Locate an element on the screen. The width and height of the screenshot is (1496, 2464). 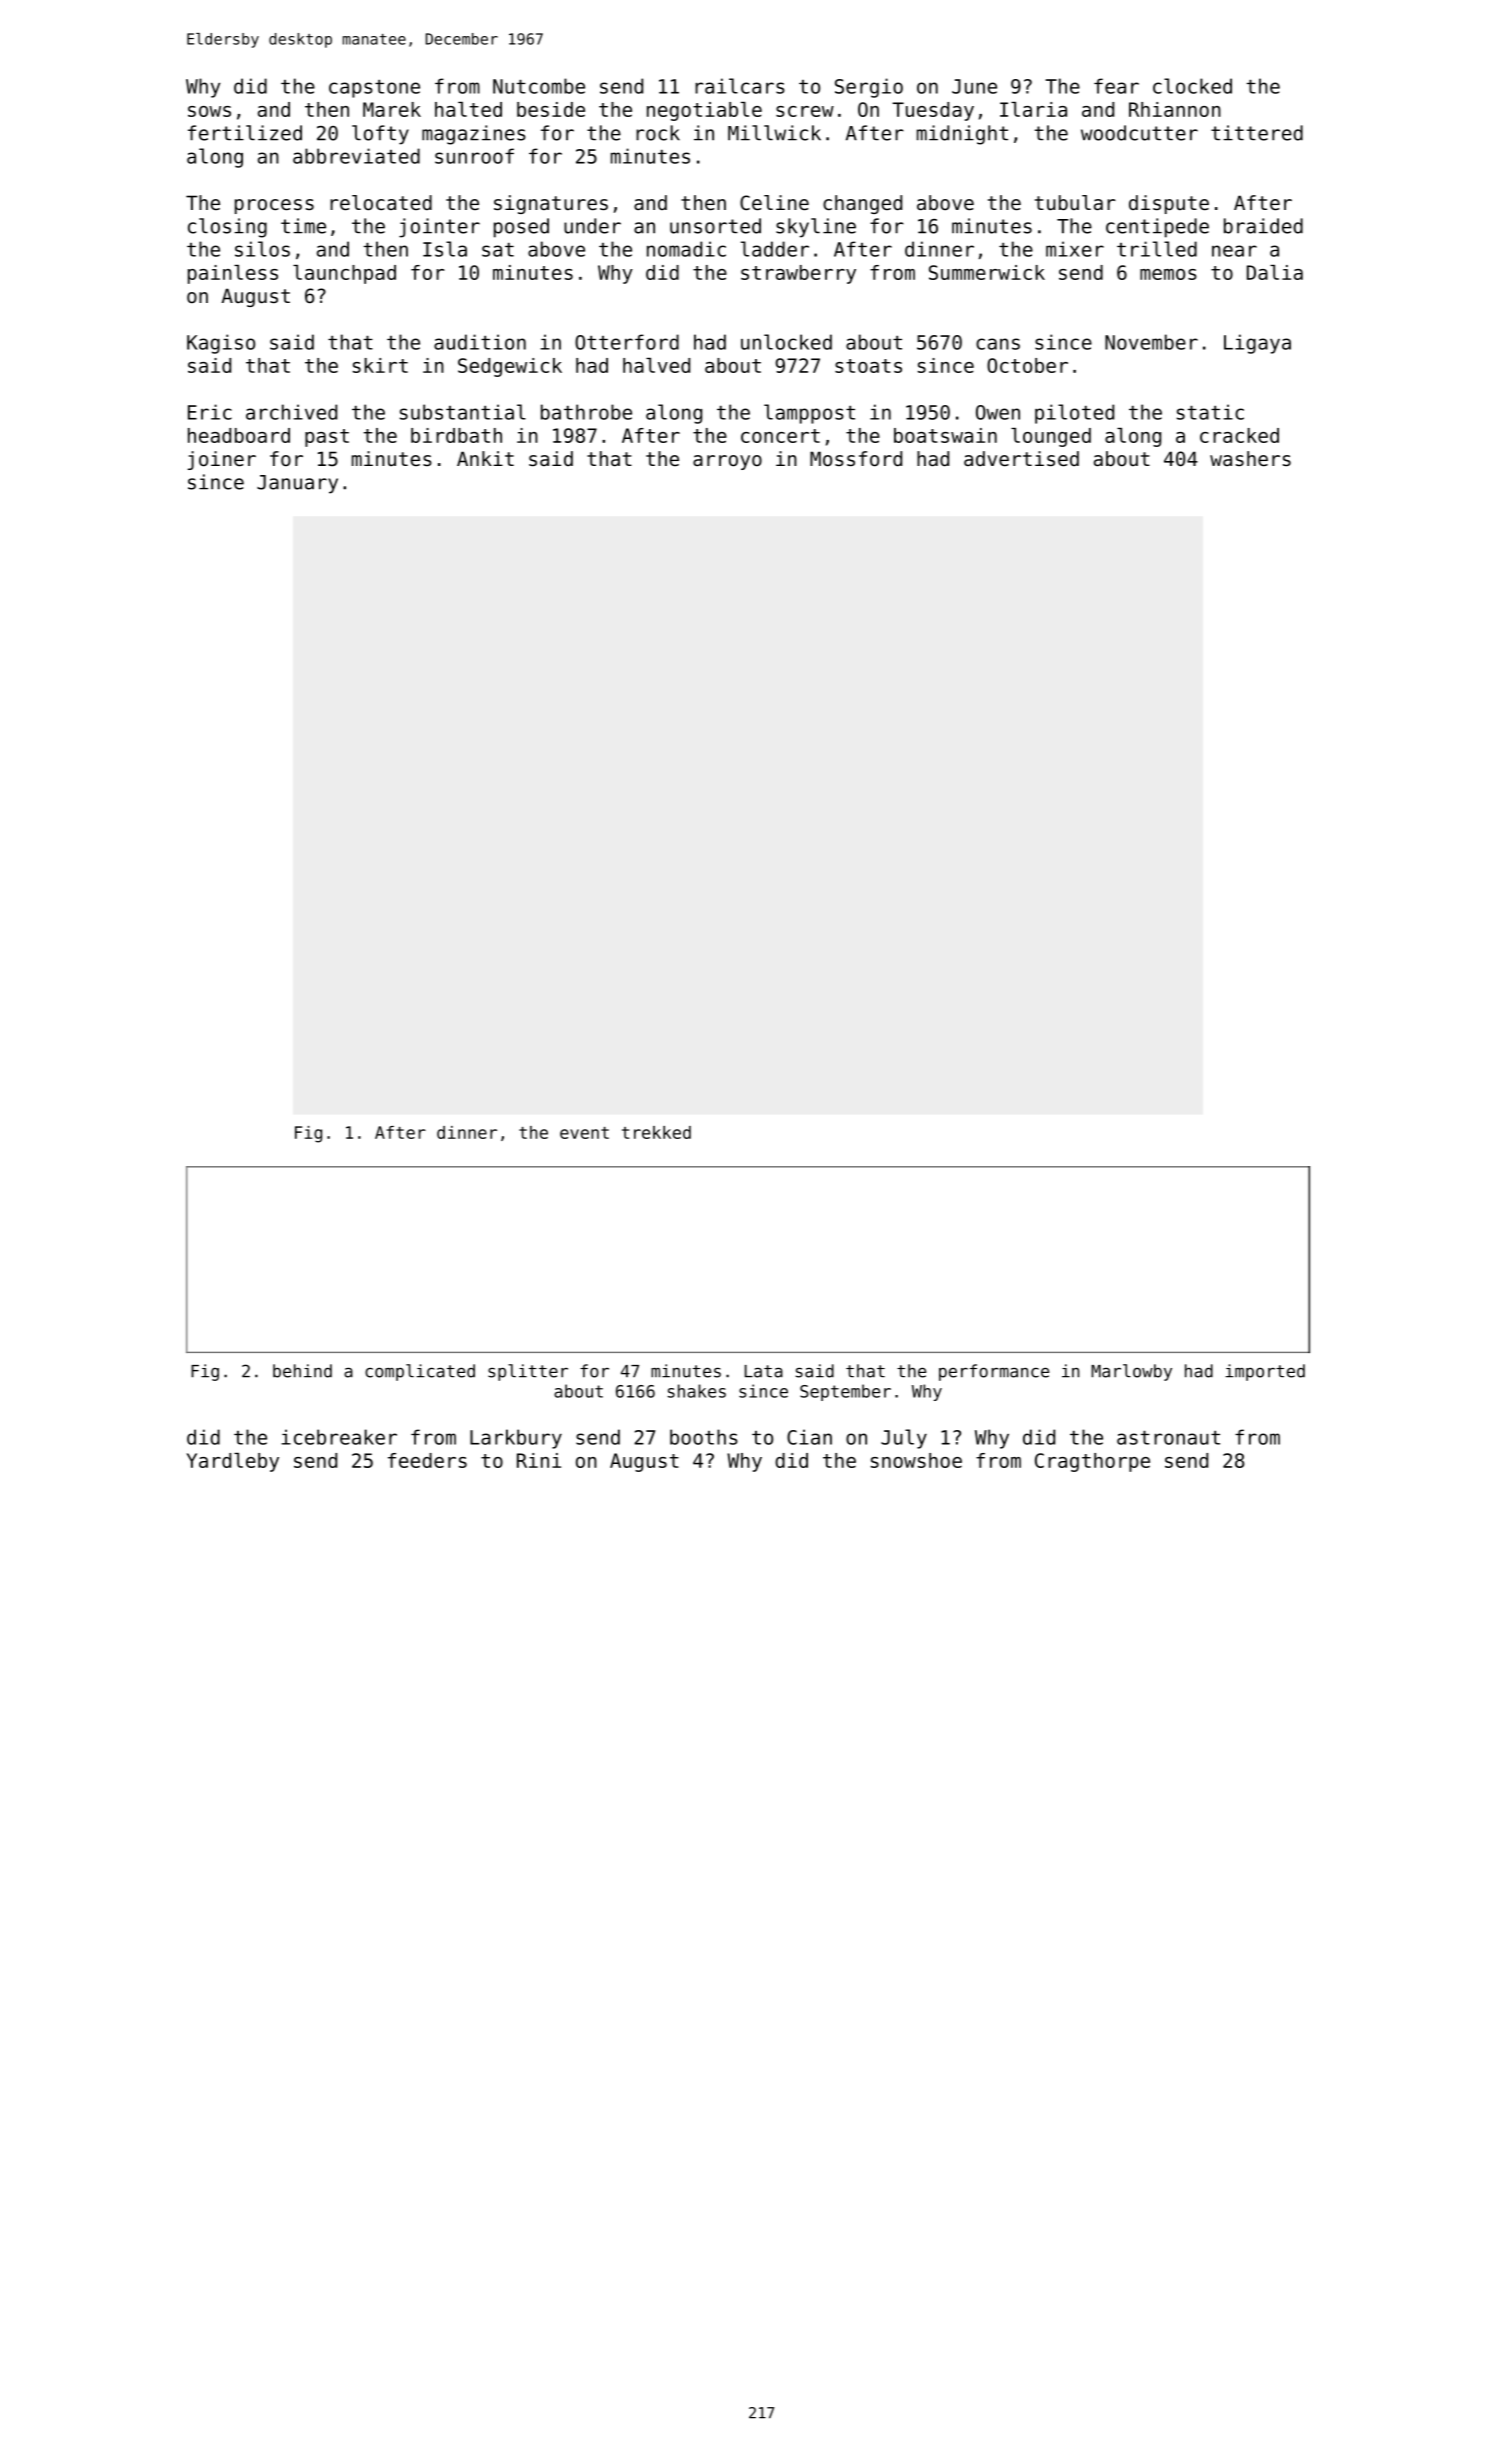
trekked is located at coordinates (656, 1132).
